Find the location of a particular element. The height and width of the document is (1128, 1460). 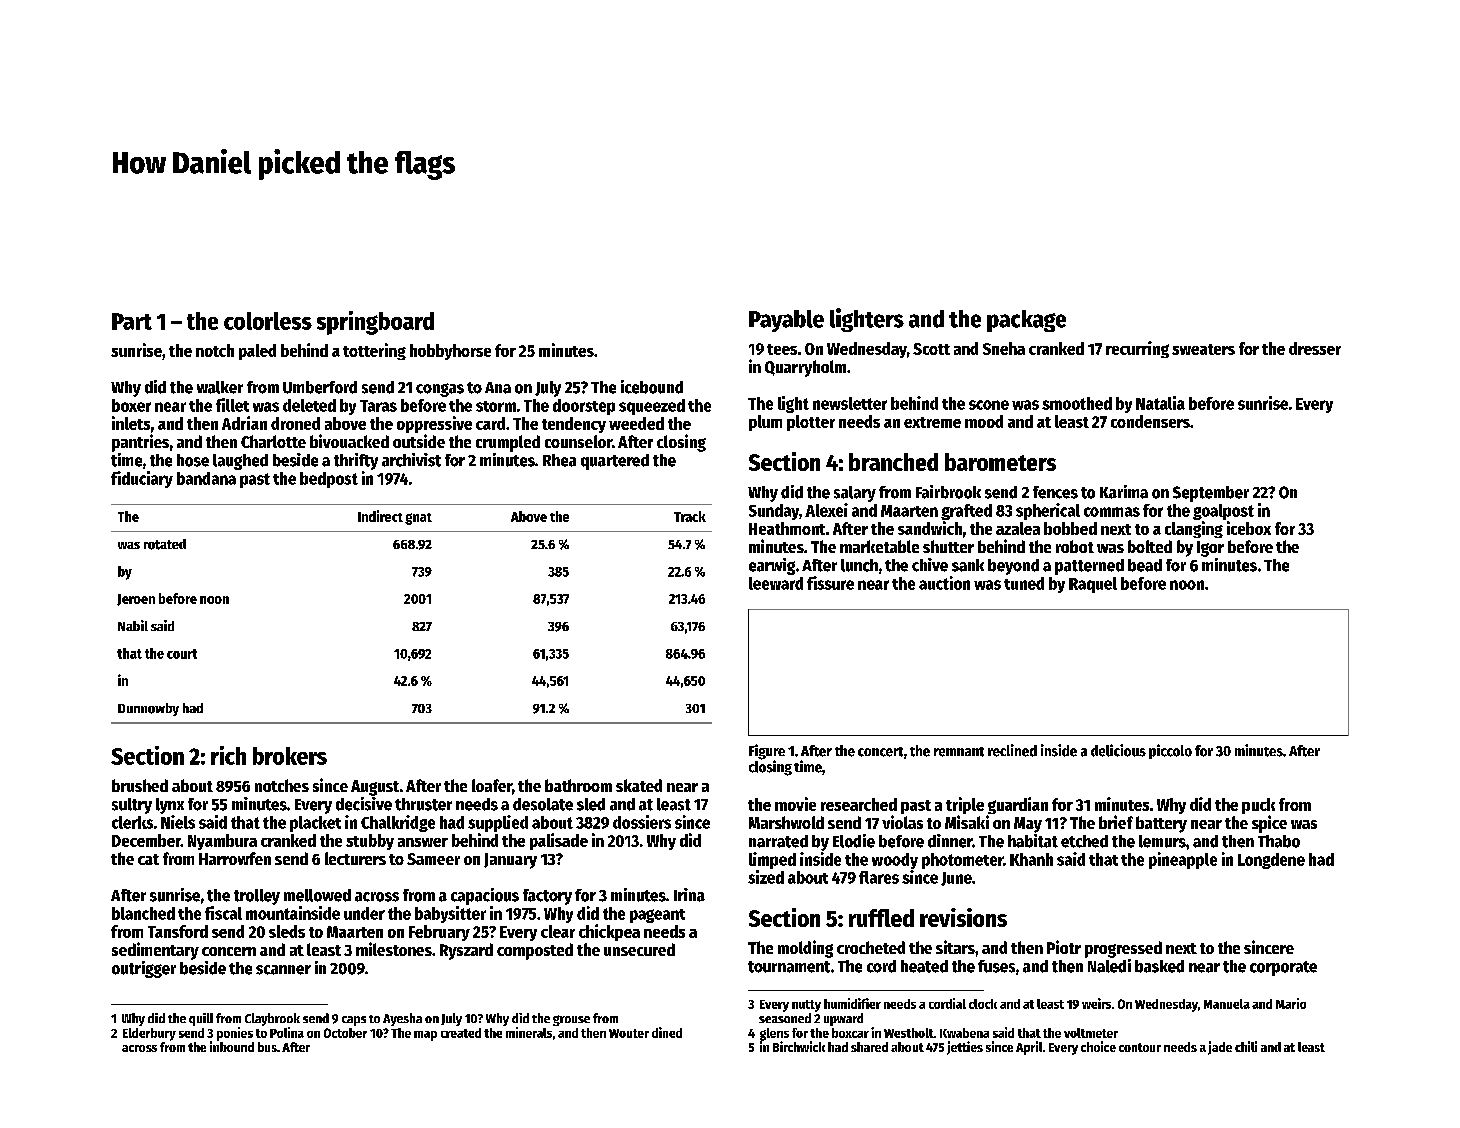

Sneha is located at coordinates (1004, 348).
